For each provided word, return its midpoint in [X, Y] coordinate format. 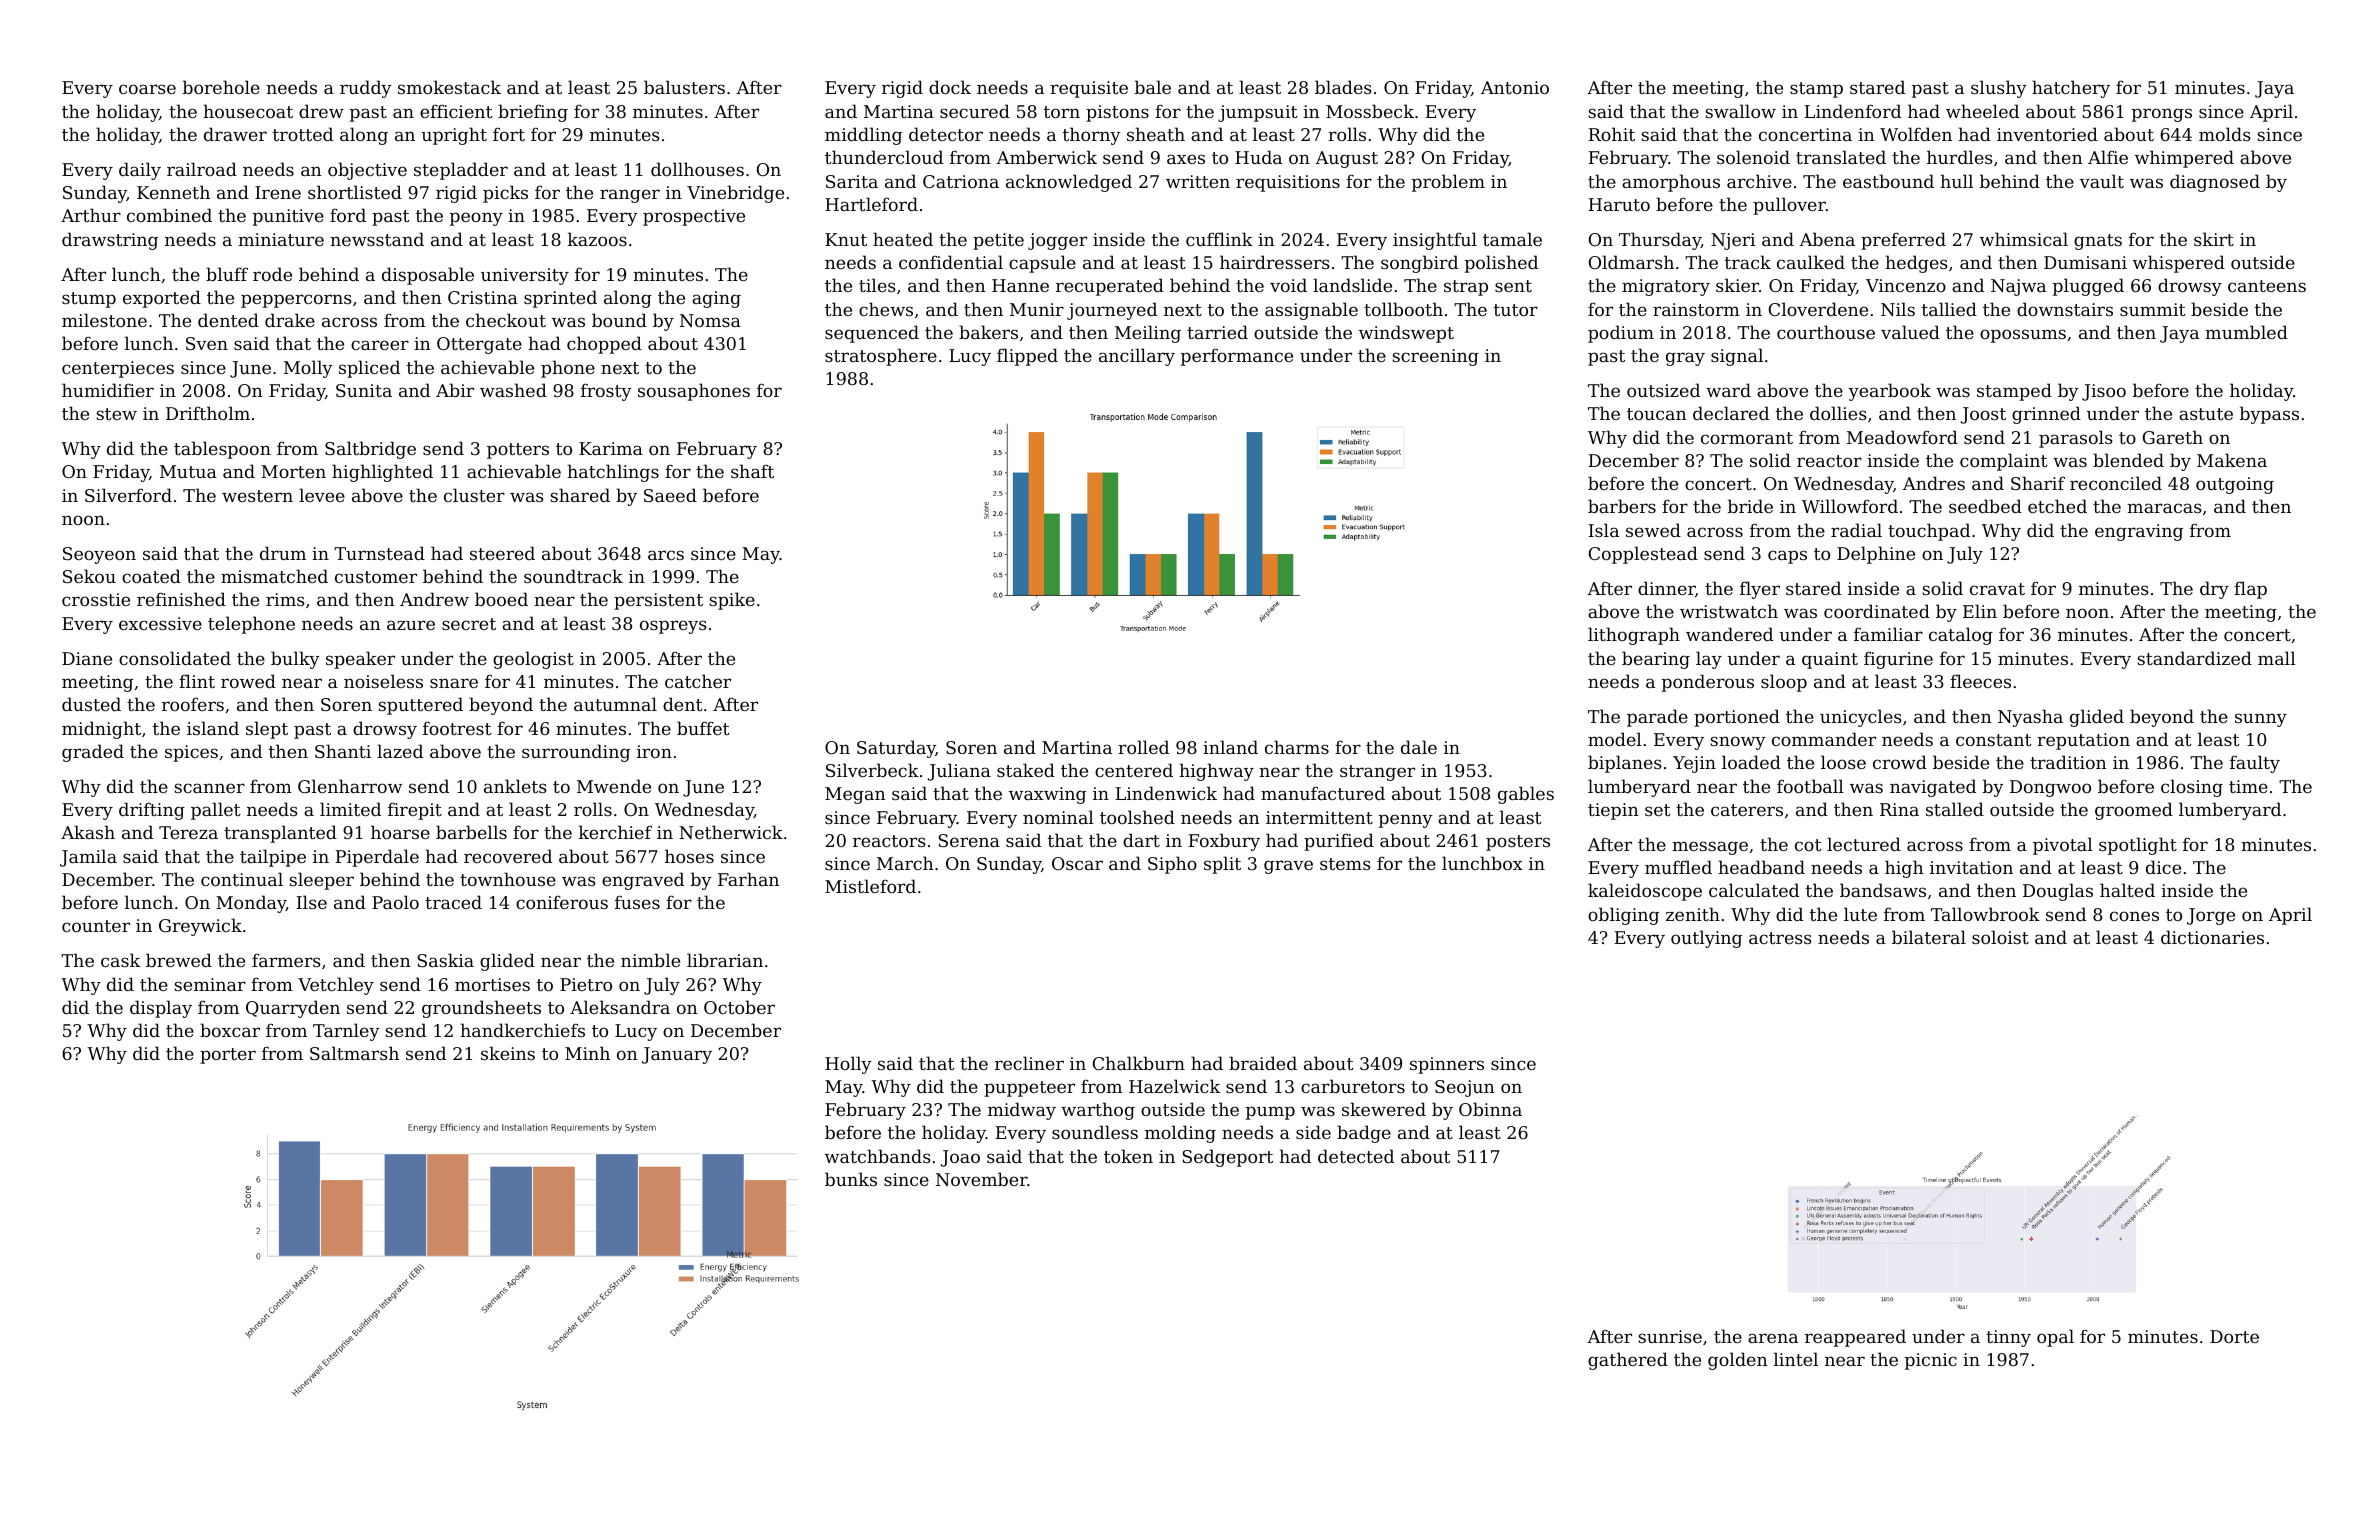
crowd [1900, 762]
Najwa [2018, 287]
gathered [1628, 1361]
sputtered [420, 706]
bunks [851, 1179]
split [1222, 865]
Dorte [2234, 1336]
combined [169, 215]
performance [1237, 357]
